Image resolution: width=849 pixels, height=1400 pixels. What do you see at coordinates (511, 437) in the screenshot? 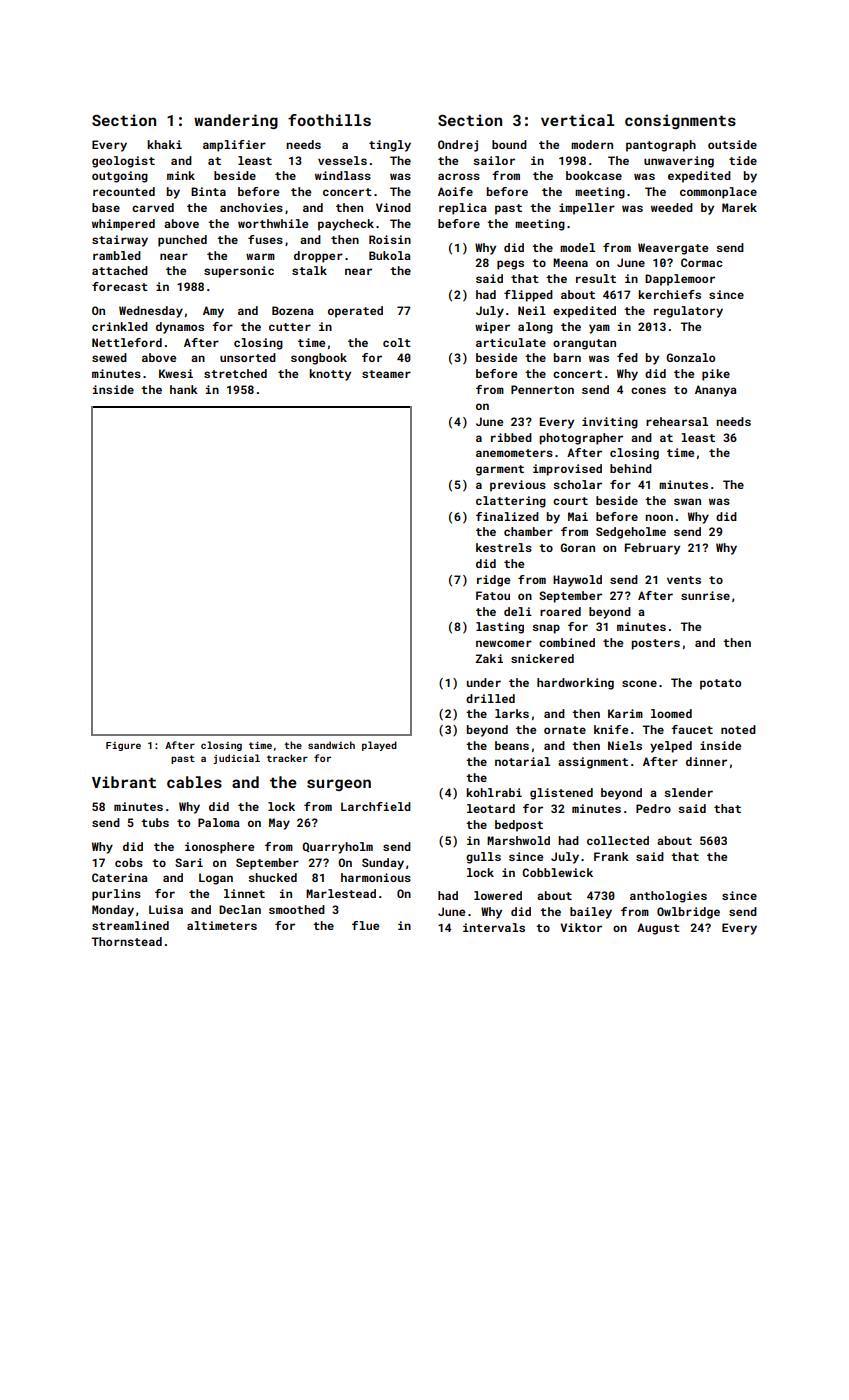
I see `ribbed` at bounding box center [511, 437].
